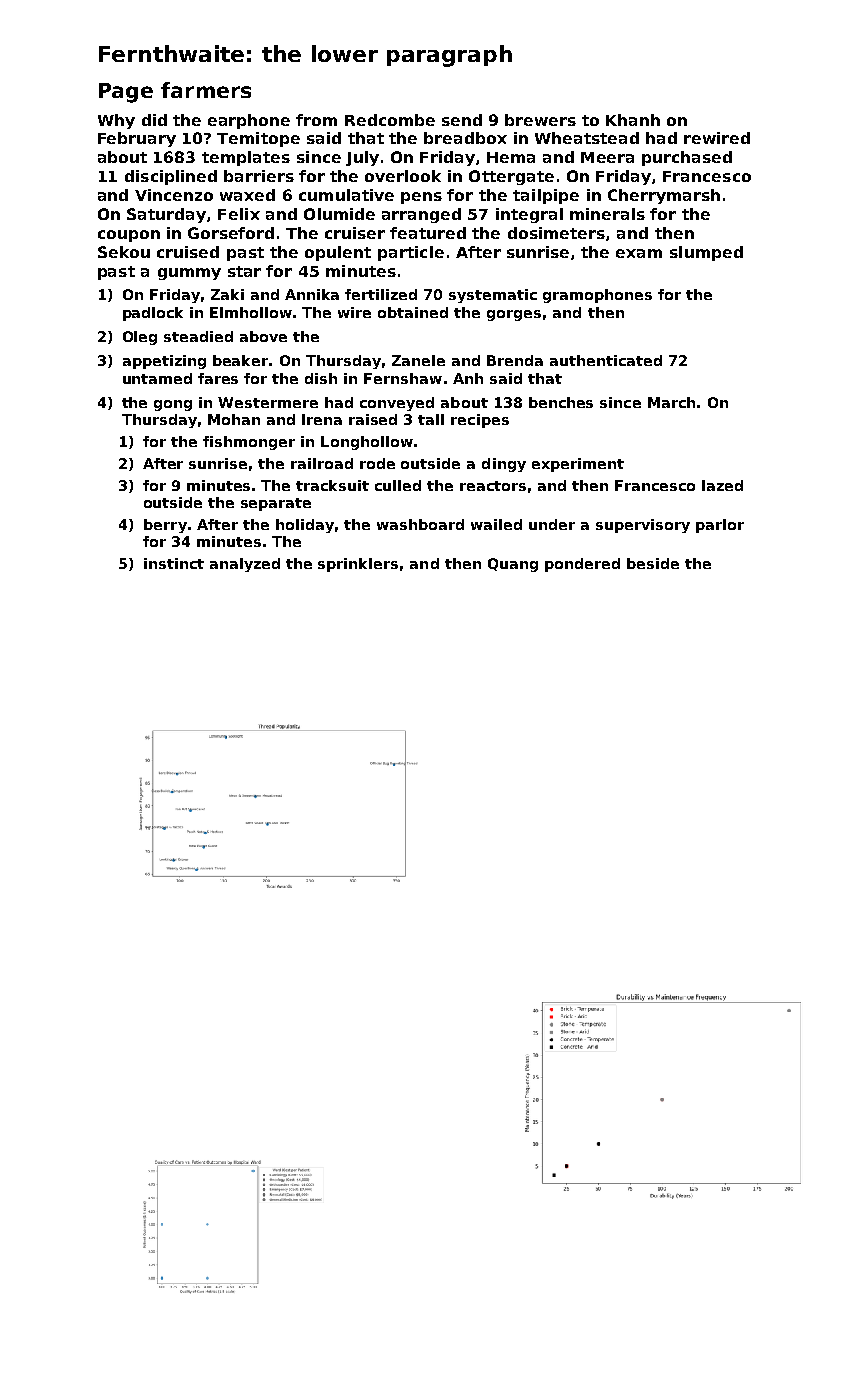  I want to click on Khanh, so click(633, 120).
